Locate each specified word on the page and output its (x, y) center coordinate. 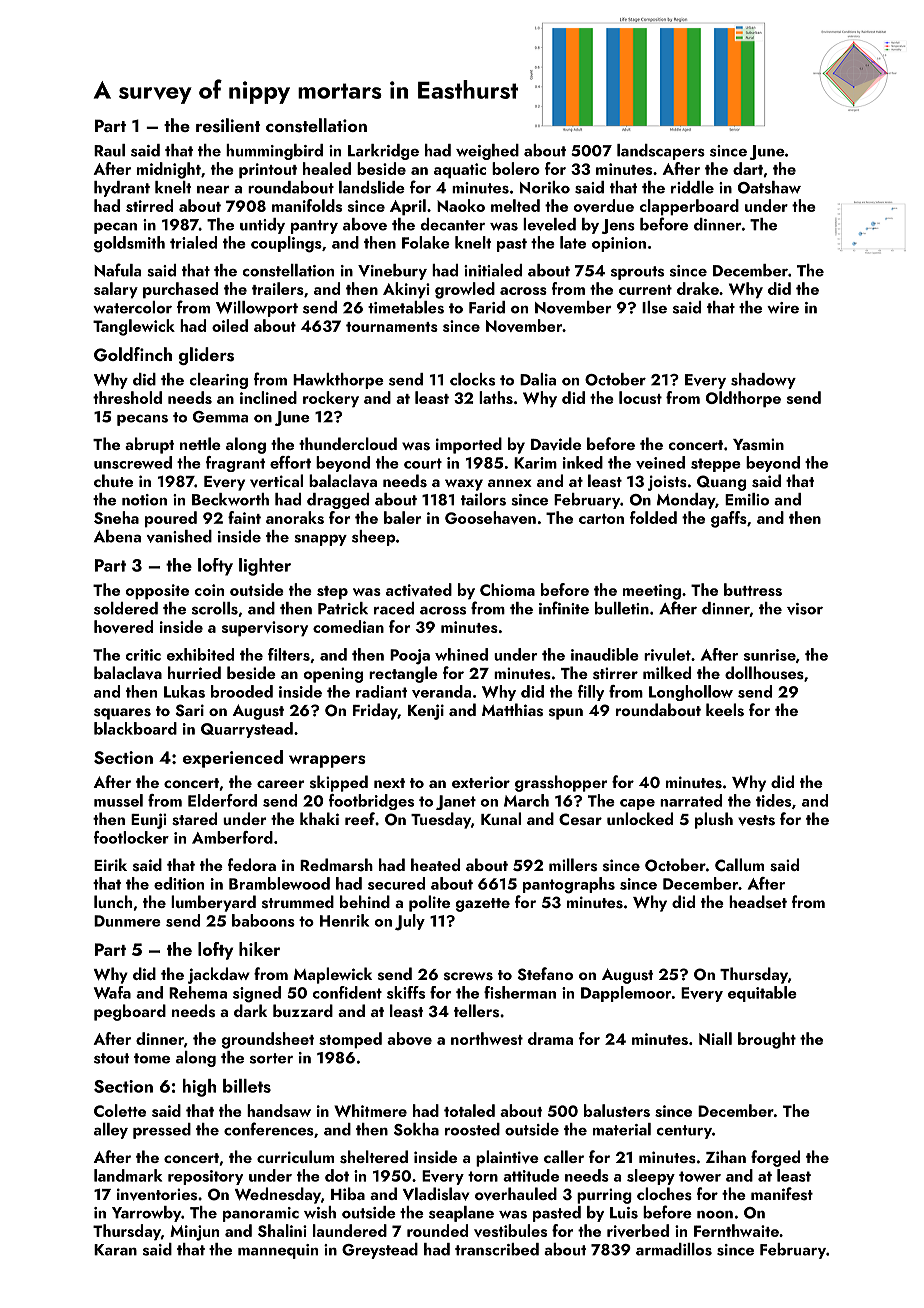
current (645, 290)
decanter (453, 224)
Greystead (380, 1251)
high (199, 1088)
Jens (618, 226)
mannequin (278, 1251)
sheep (374, 538)
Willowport (257, 309)
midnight (169, 170)
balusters (617, 1110)
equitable (762, 994)
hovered (123, 626)
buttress (753, 589)
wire (783, 308)
